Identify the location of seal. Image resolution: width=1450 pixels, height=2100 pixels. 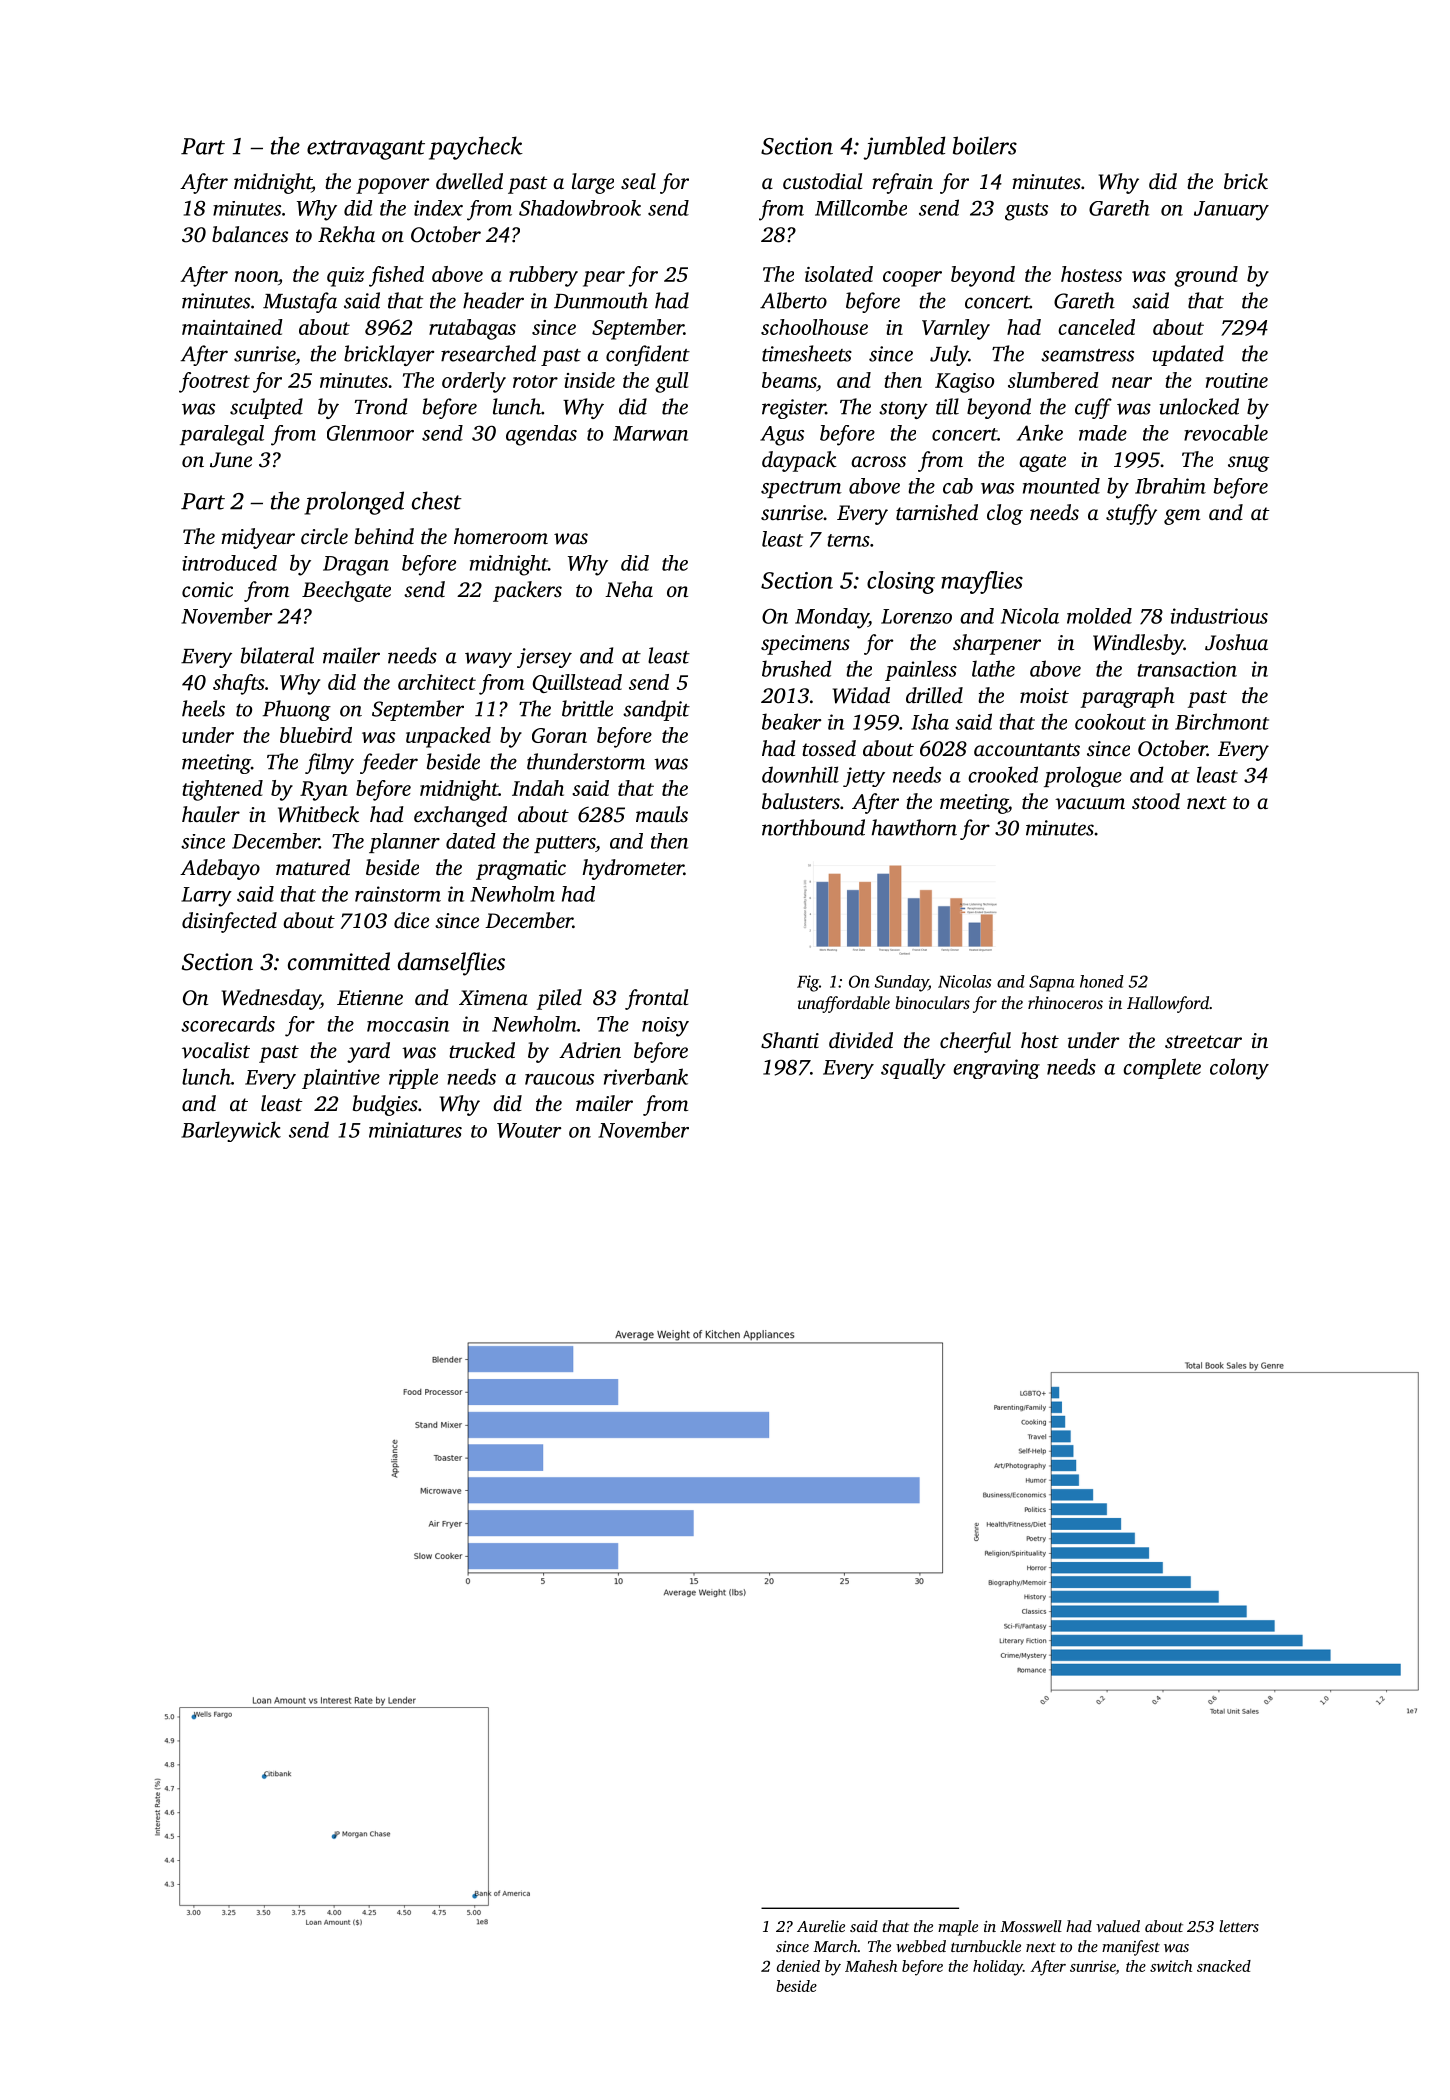
(638, 181).
